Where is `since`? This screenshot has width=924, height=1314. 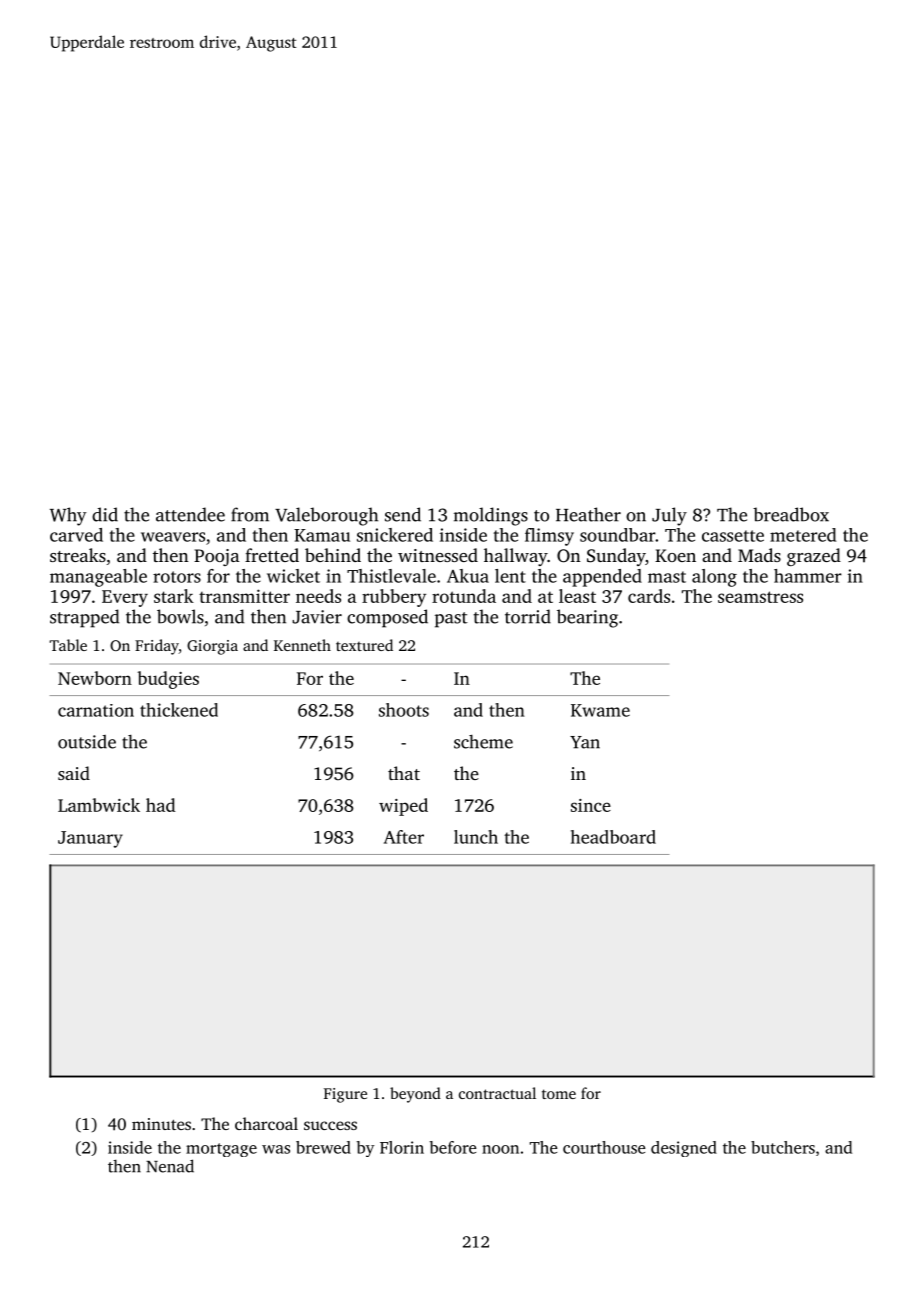
since is located at coordinates (591, 805).
